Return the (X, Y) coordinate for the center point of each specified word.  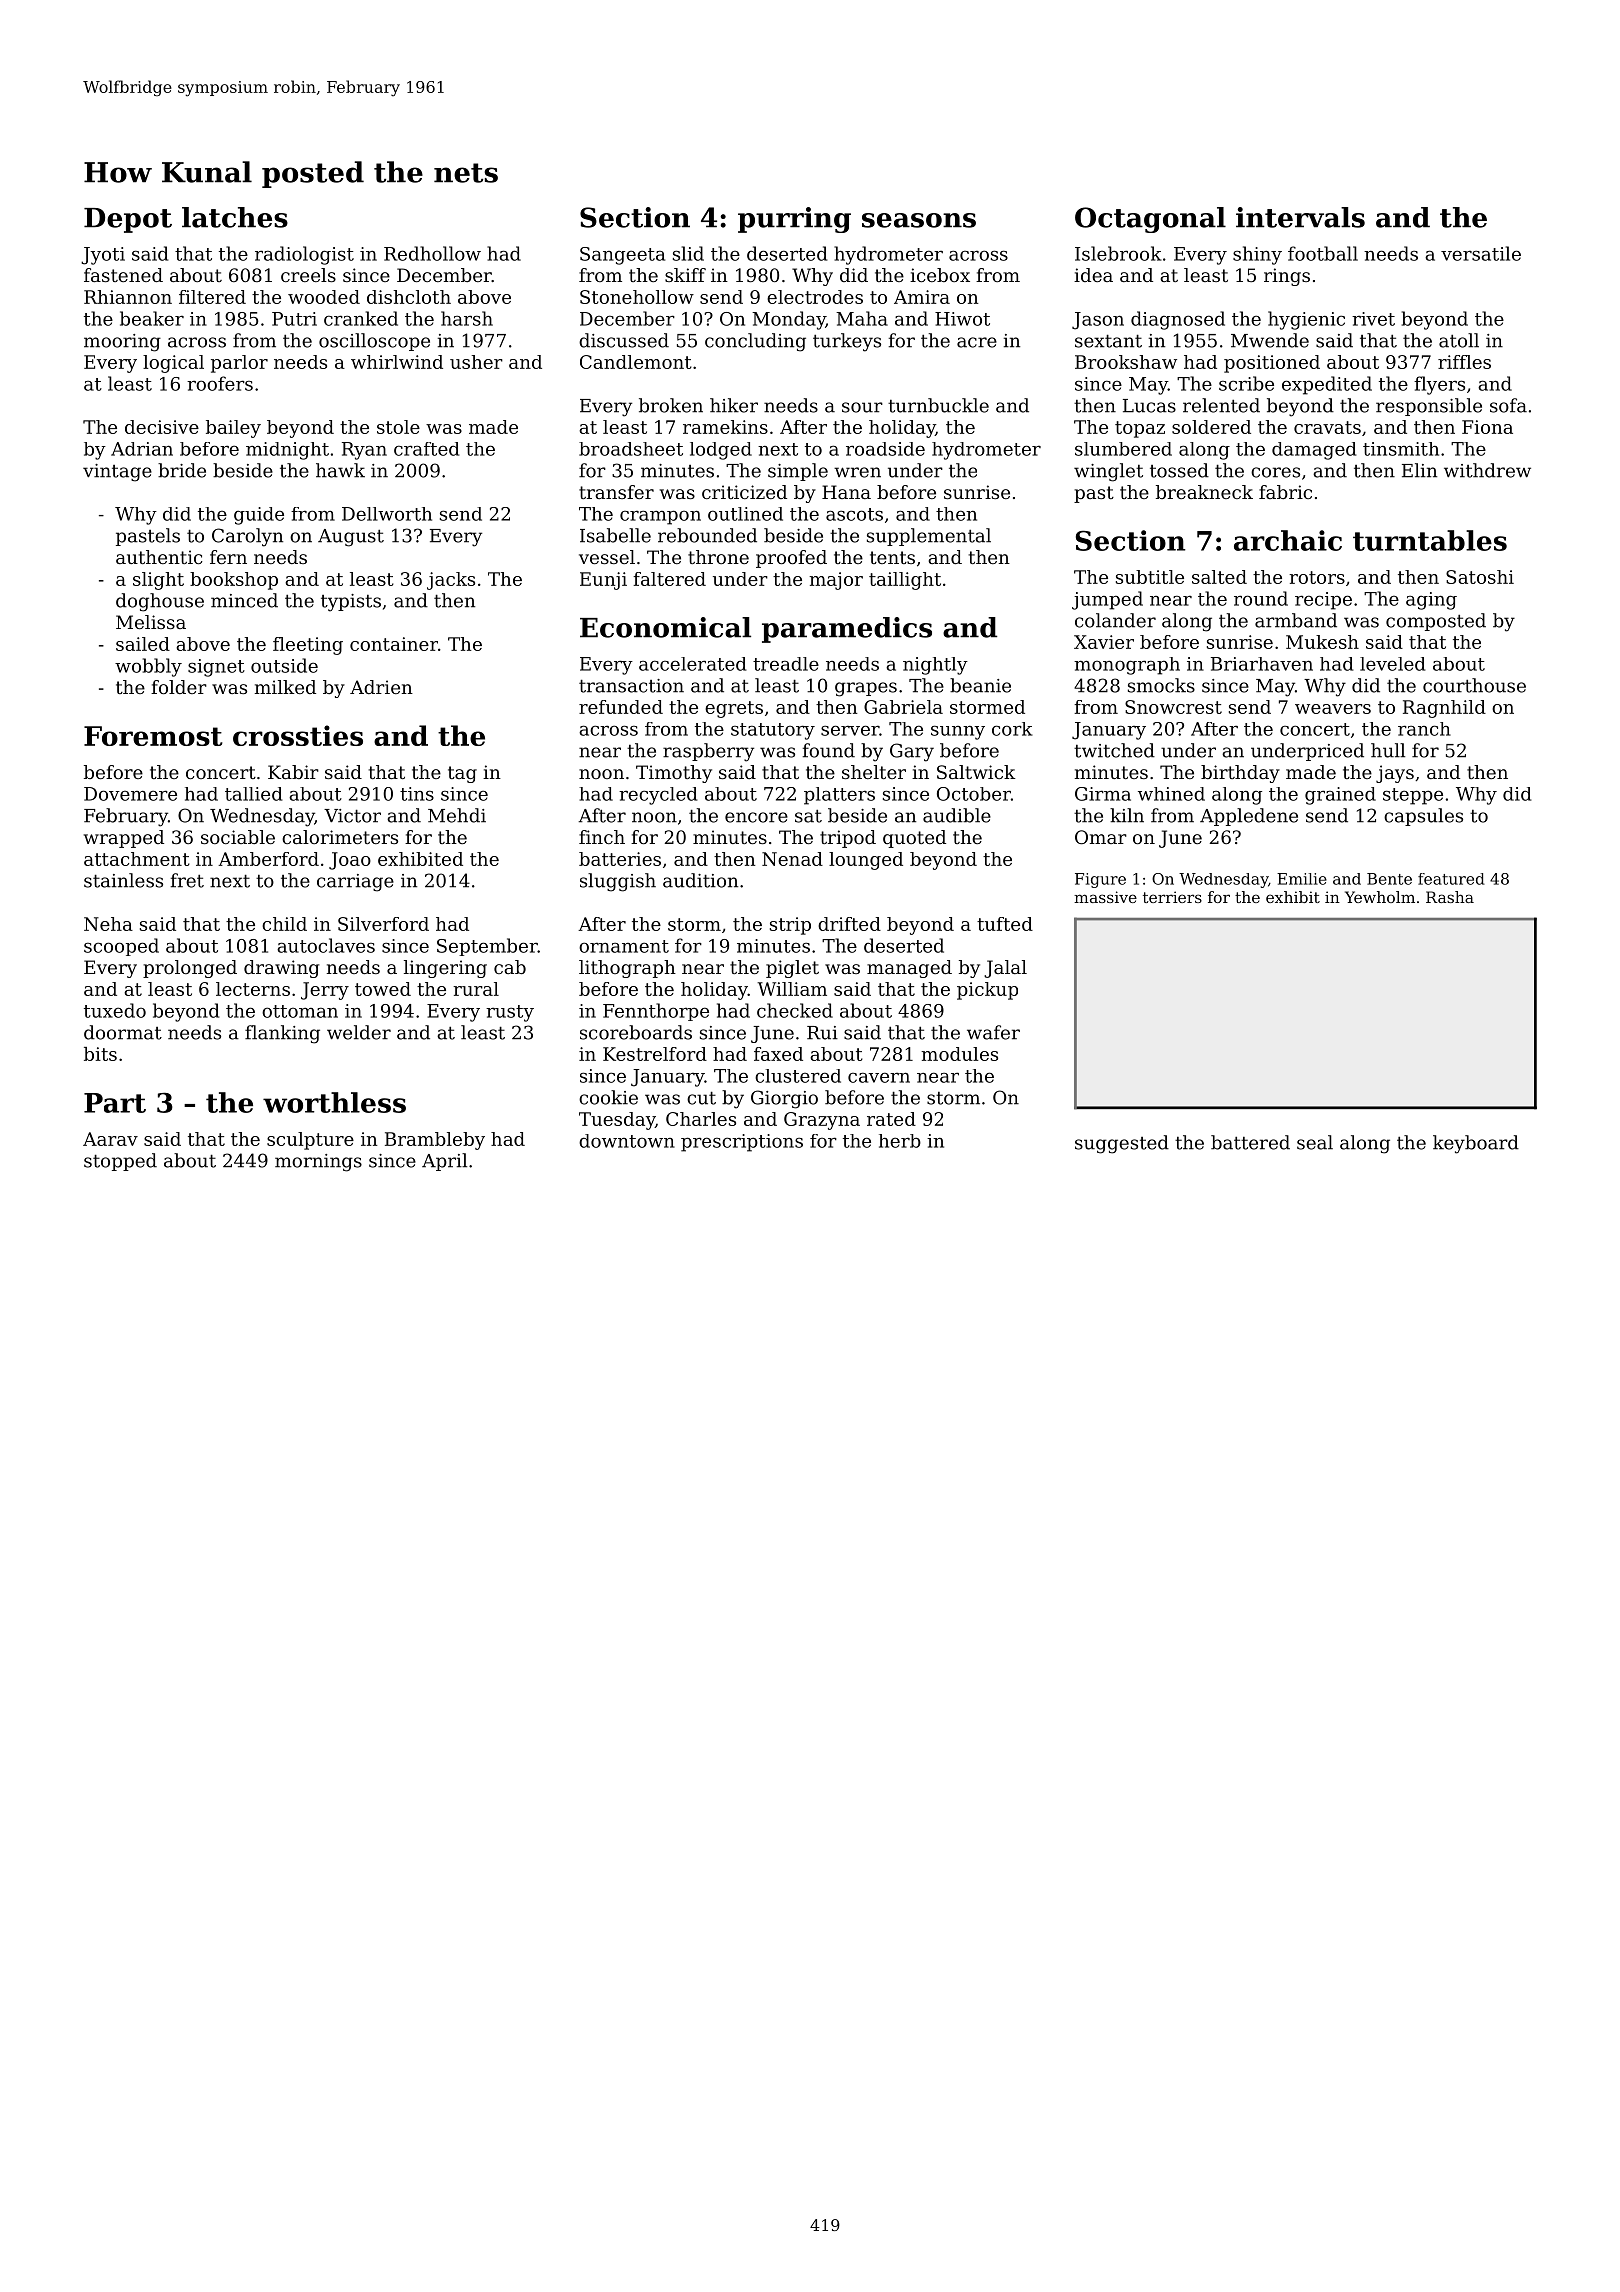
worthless (334, 1102)
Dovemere (130, 794)
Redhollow (432, 253)
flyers (1439, 385)
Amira (922, 297)
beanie (980, 685)
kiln (1127, 815)
